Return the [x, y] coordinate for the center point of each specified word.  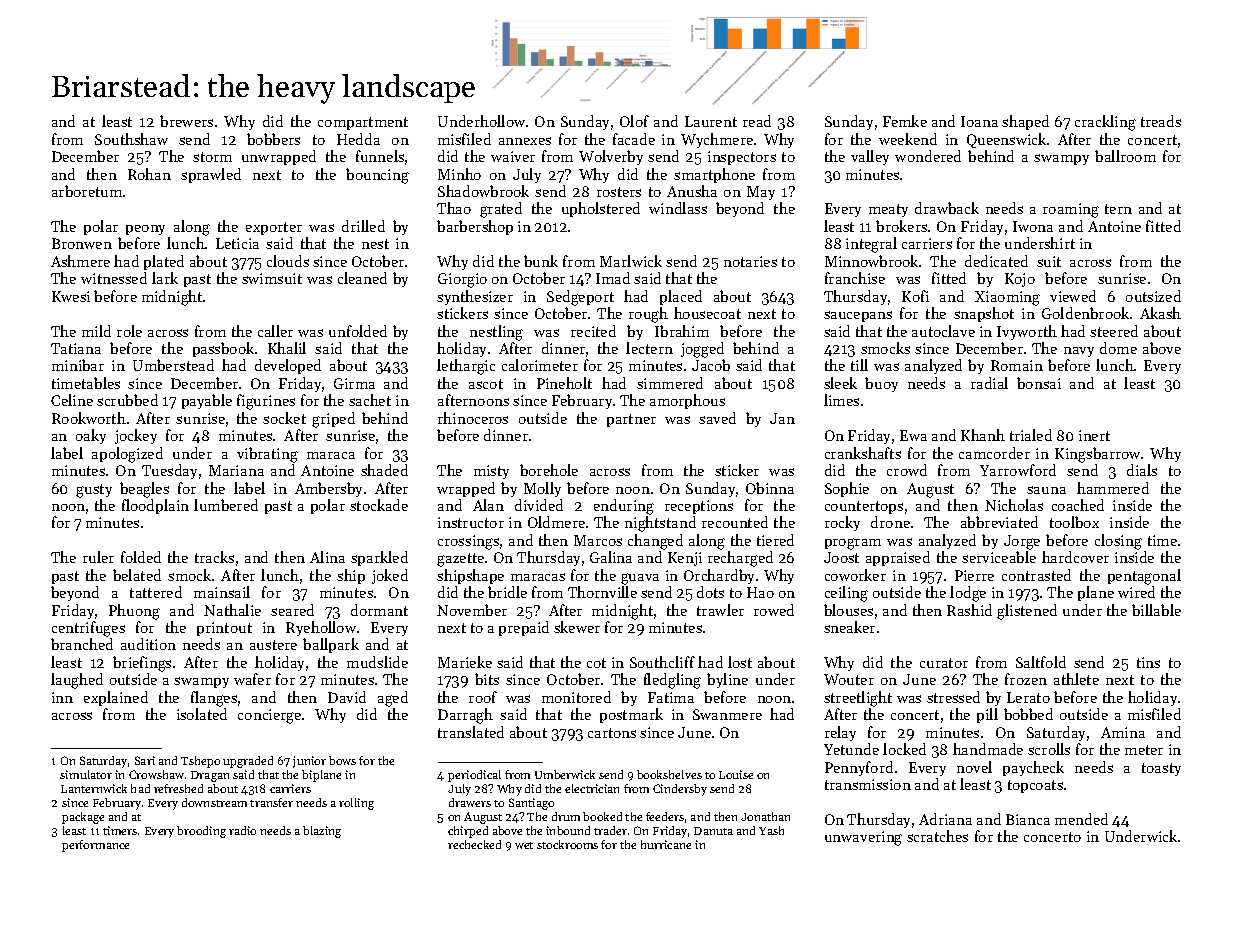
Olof [634, 121]
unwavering [863, 838]
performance [95, 846]
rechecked [474, 844]
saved [717, 418]
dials [1142, 470]
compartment [363, 123]
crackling [1105, 123]
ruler [98, 557]
